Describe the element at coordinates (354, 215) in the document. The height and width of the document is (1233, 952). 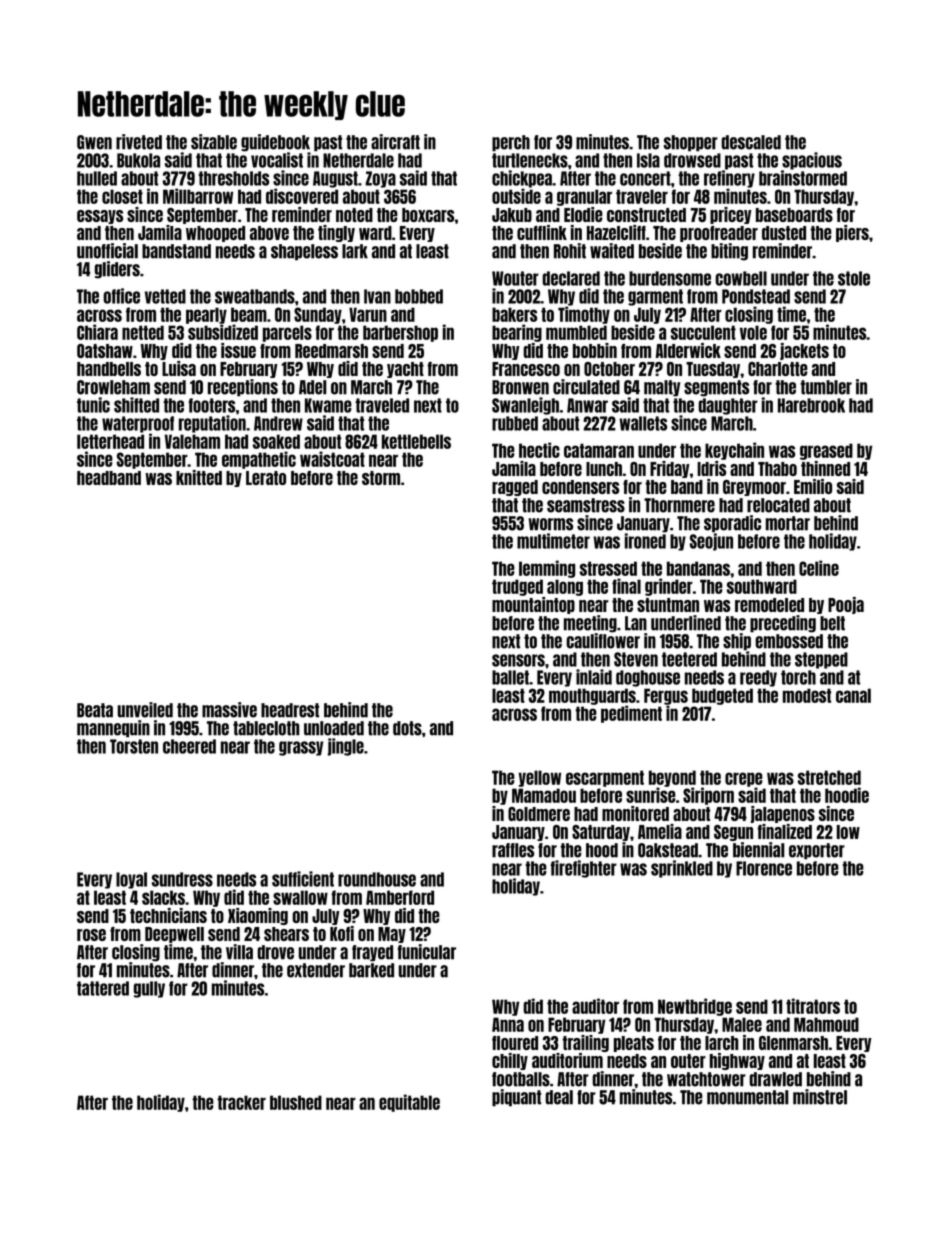
I see `noted` at that location.
